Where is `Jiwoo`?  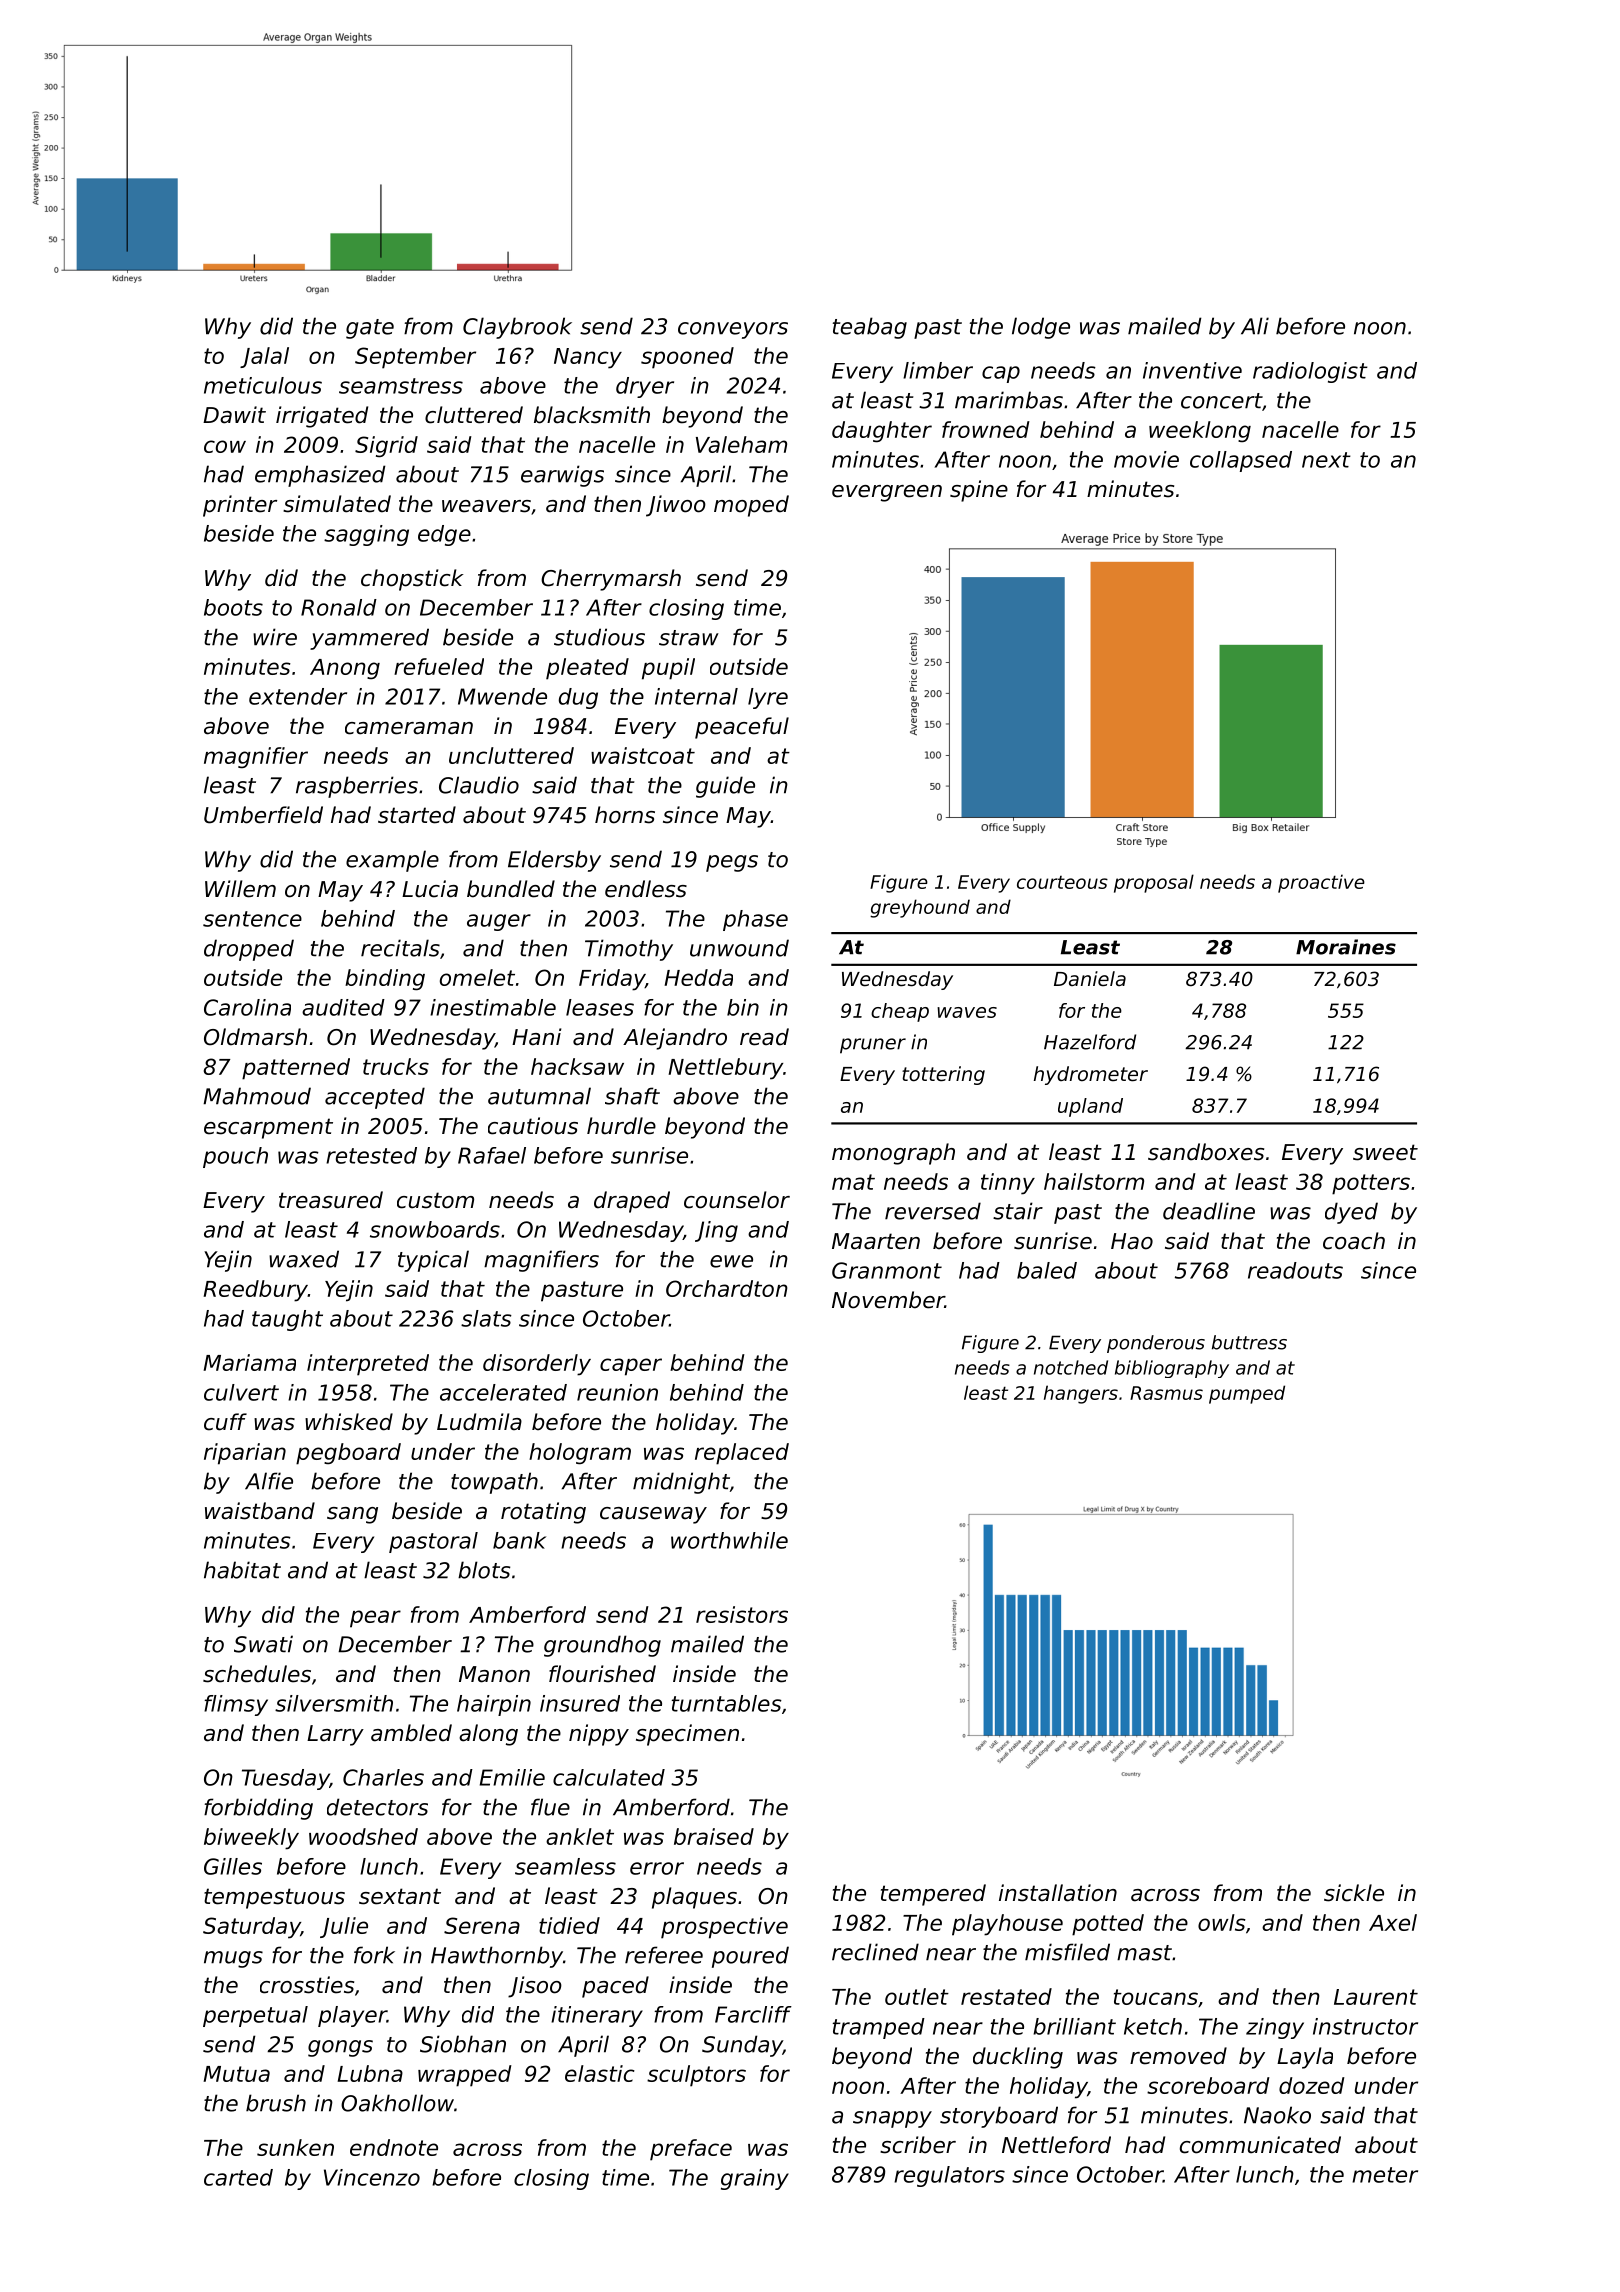 Jiwoo is located at coordinates (676, 506).
